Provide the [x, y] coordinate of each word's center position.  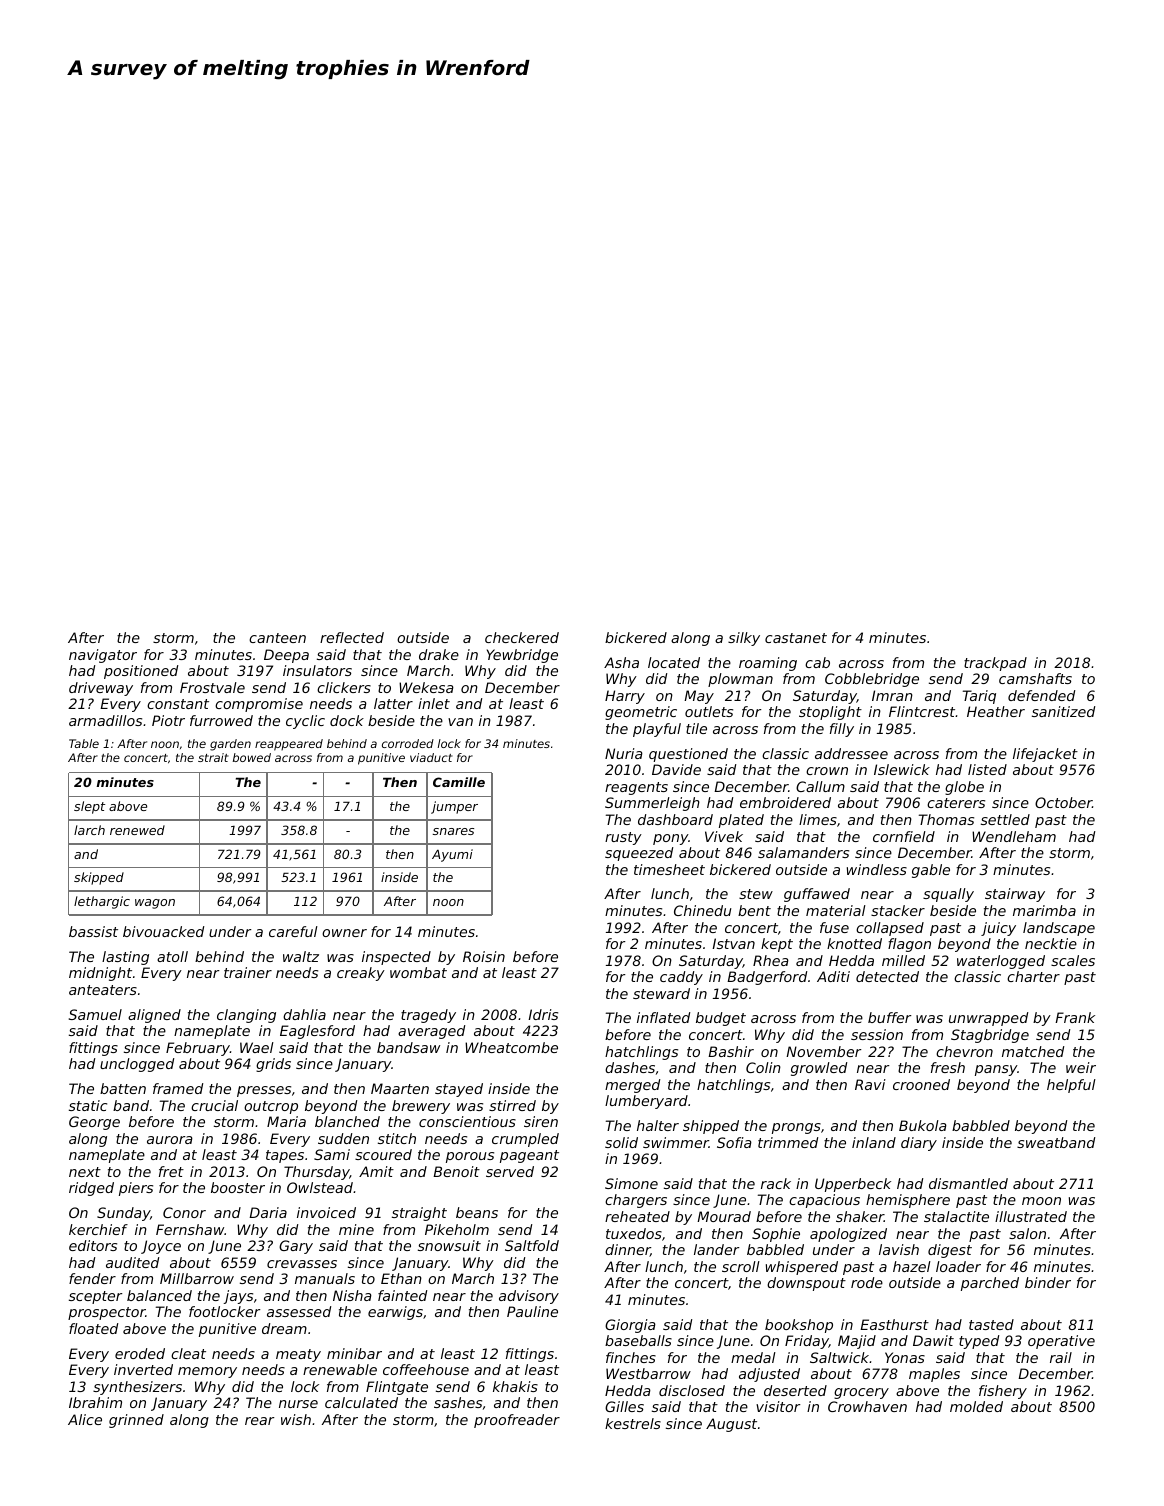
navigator [103, 656]
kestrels [633, 1423]
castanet [796, 638]
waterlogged [1001, 962]
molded [976, 1406]
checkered [522, 637]
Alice [85, 1419]
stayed [459, 1090]
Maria [286, 1121]
